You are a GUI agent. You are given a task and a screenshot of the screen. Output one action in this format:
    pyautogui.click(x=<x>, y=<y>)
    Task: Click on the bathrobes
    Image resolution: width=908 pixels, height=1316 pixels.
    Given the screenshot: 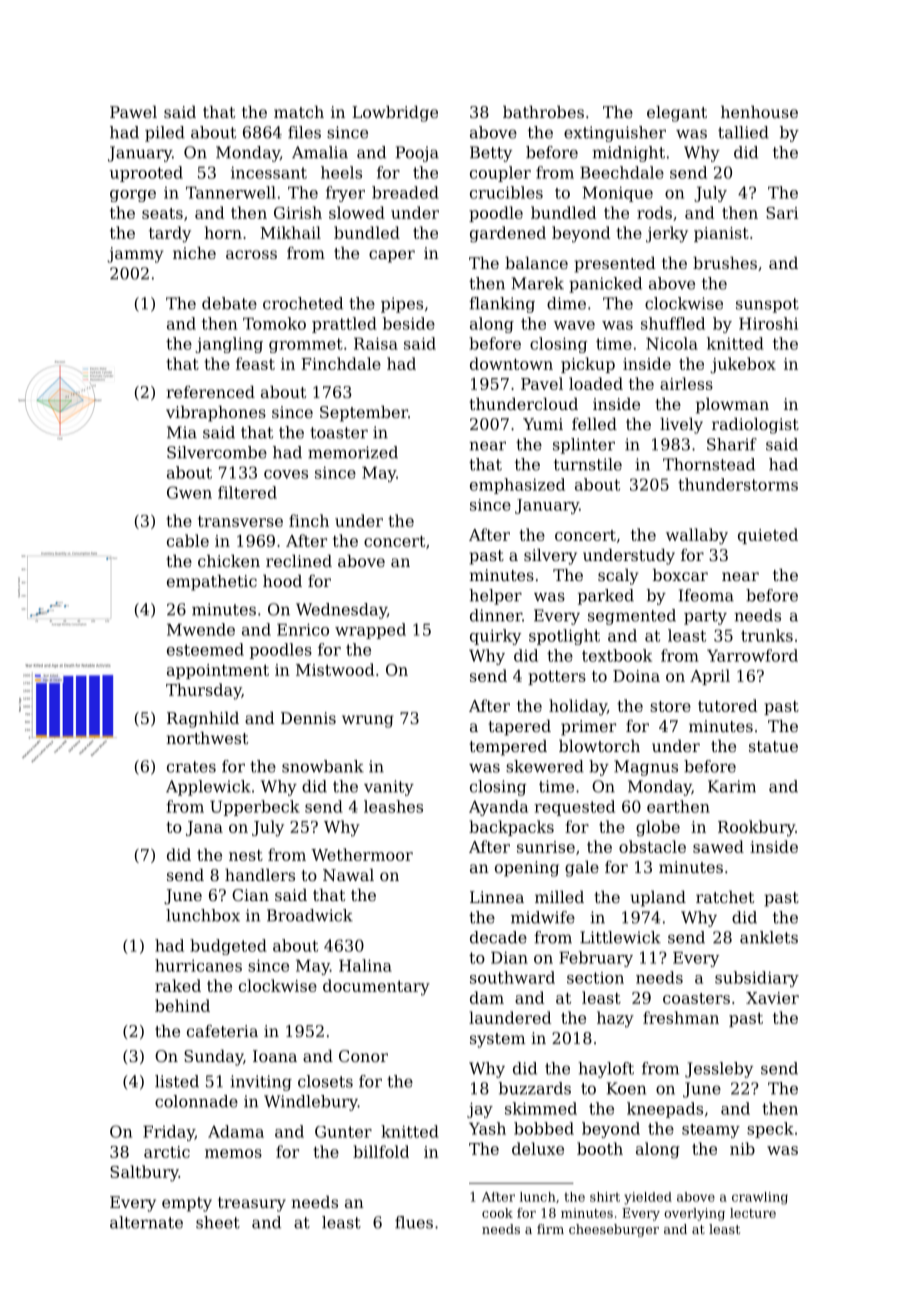 What is the action you would take?
    pyautogui.click(x=543, y=112)
